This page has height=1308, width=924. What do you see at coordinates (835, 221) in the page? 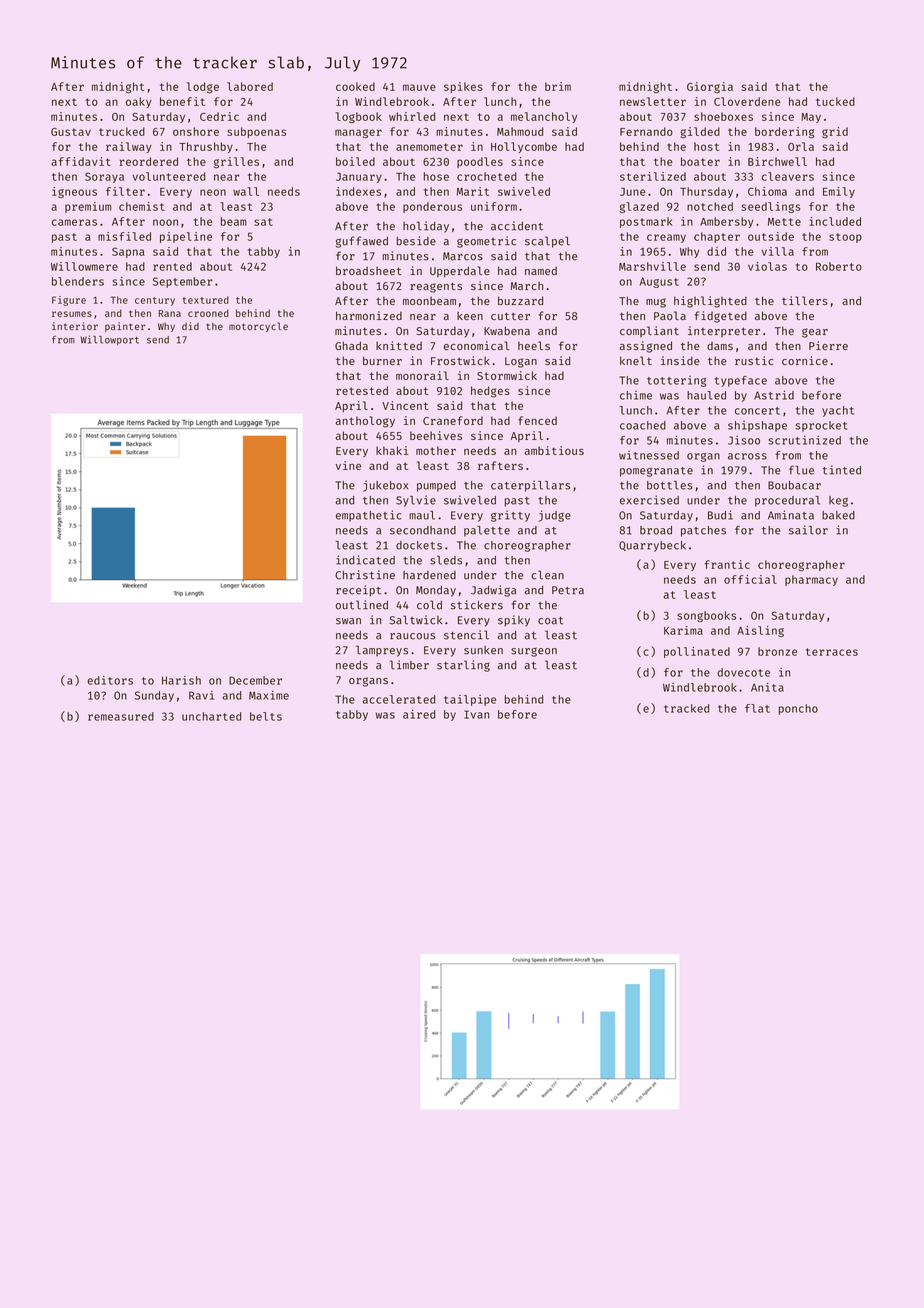
I see `included` at bounding box center [835, 221].
